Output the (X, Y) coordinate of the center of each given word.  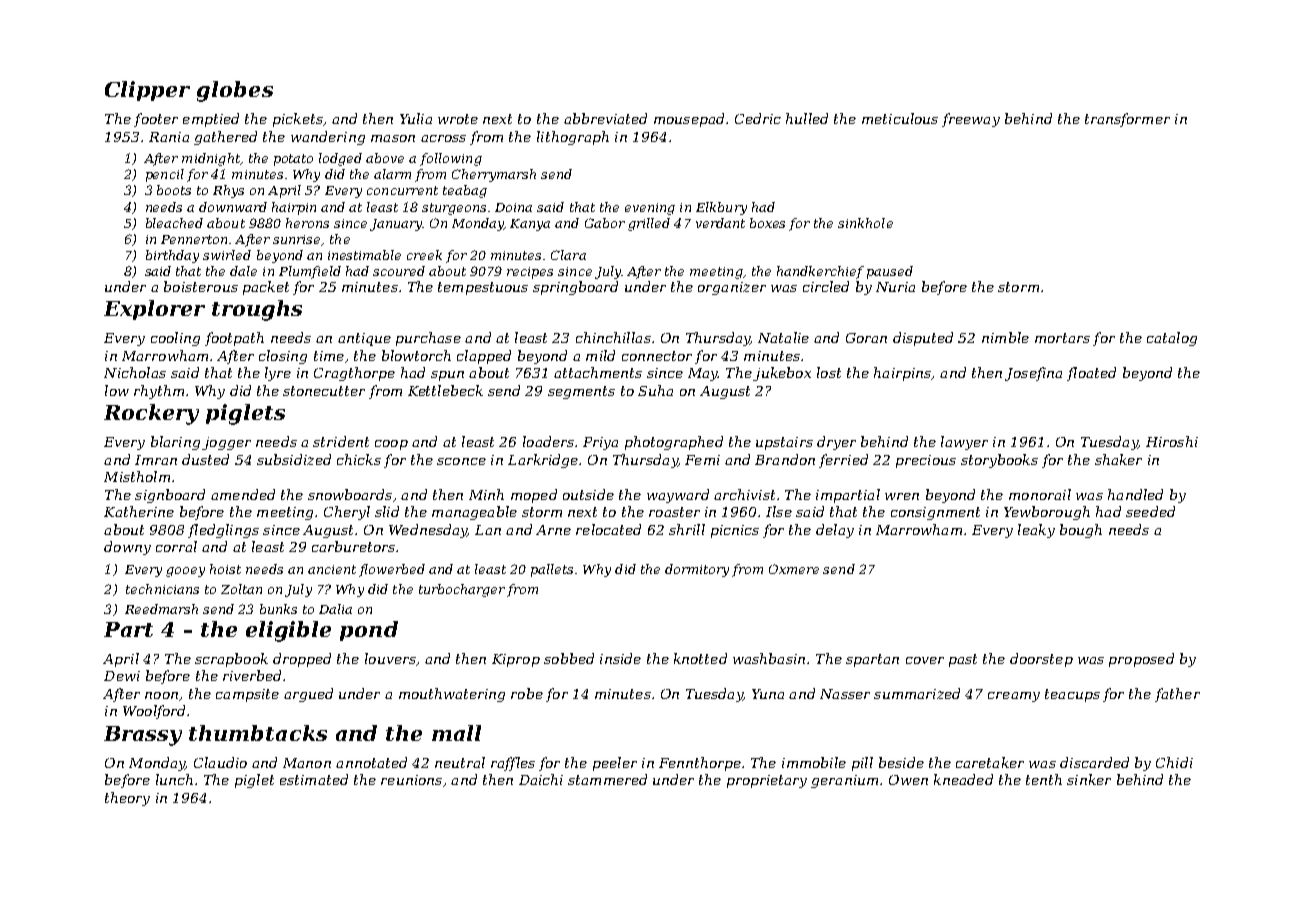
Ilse (779, 511)
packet (266, 288)
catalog (1172, 339)
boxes (767, 223)
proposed (1141, 660)
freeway (971, 120)
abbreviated (605, 118)
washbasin (769, 658)
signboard (170, 496)
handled (1135, 494)
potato (293, 160)
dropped (302, 660)
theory (127, 799)
